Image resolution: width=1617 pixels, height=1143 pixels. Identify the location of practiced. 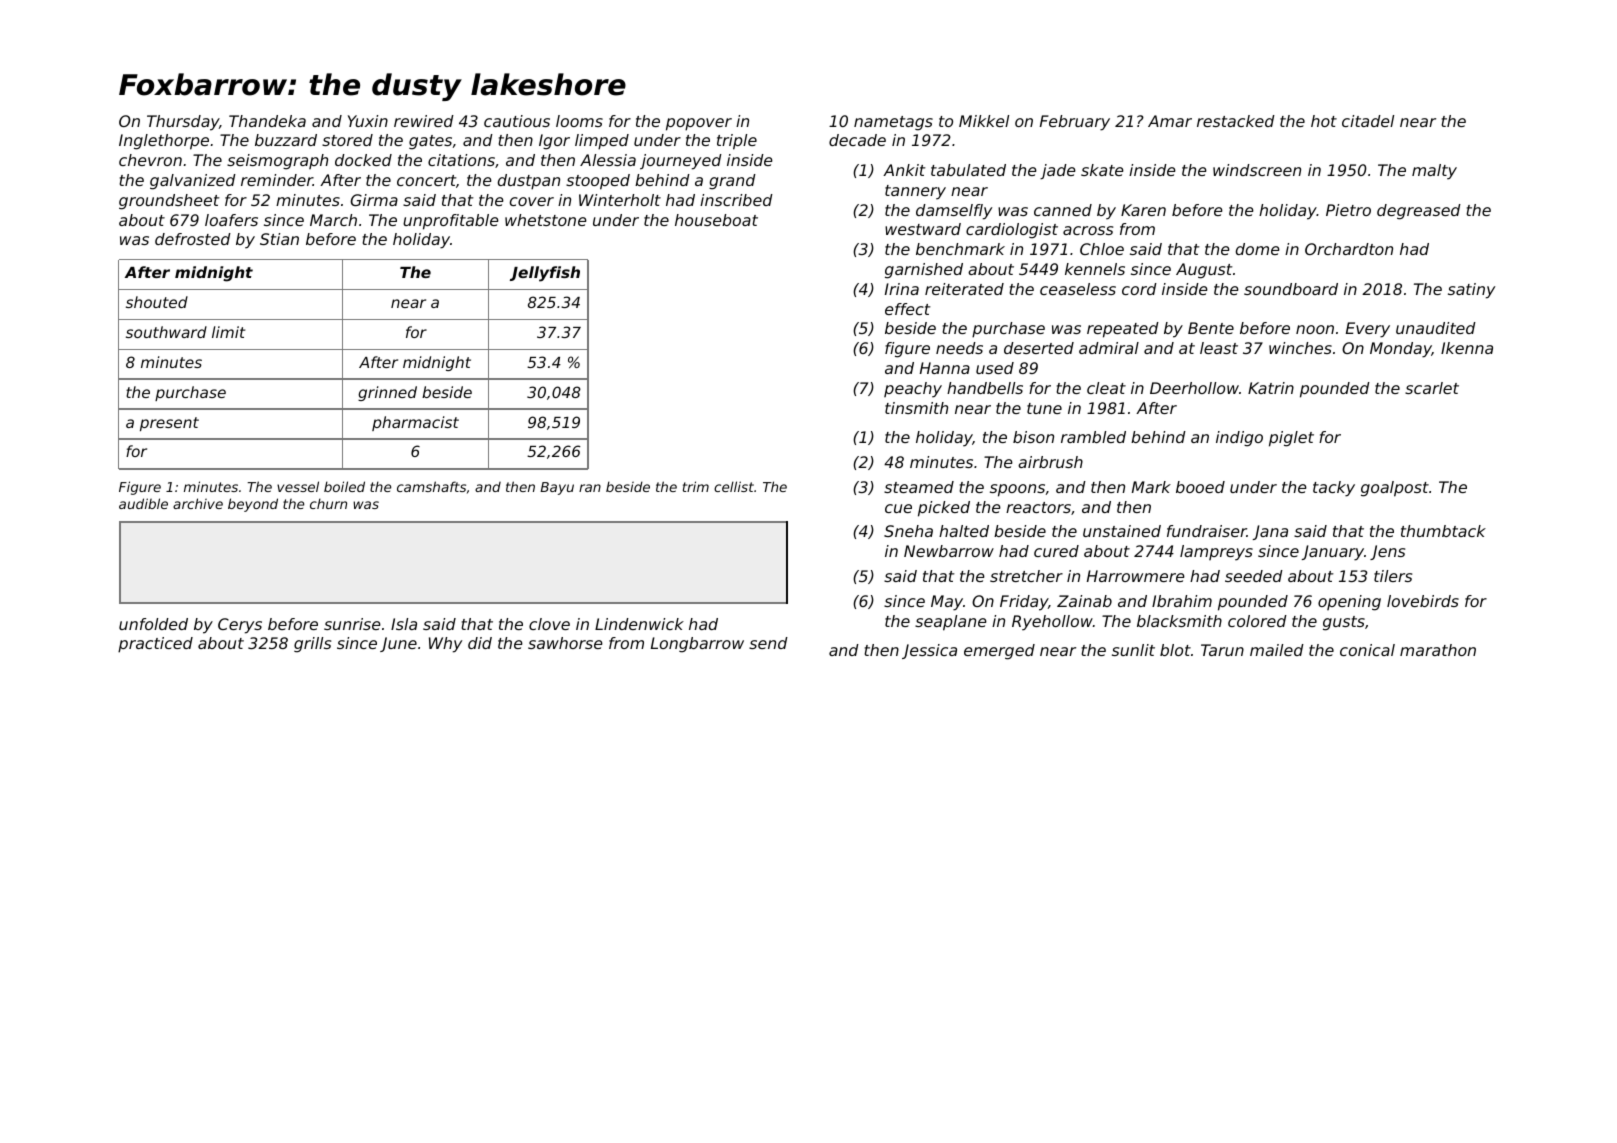
(155, 645).
